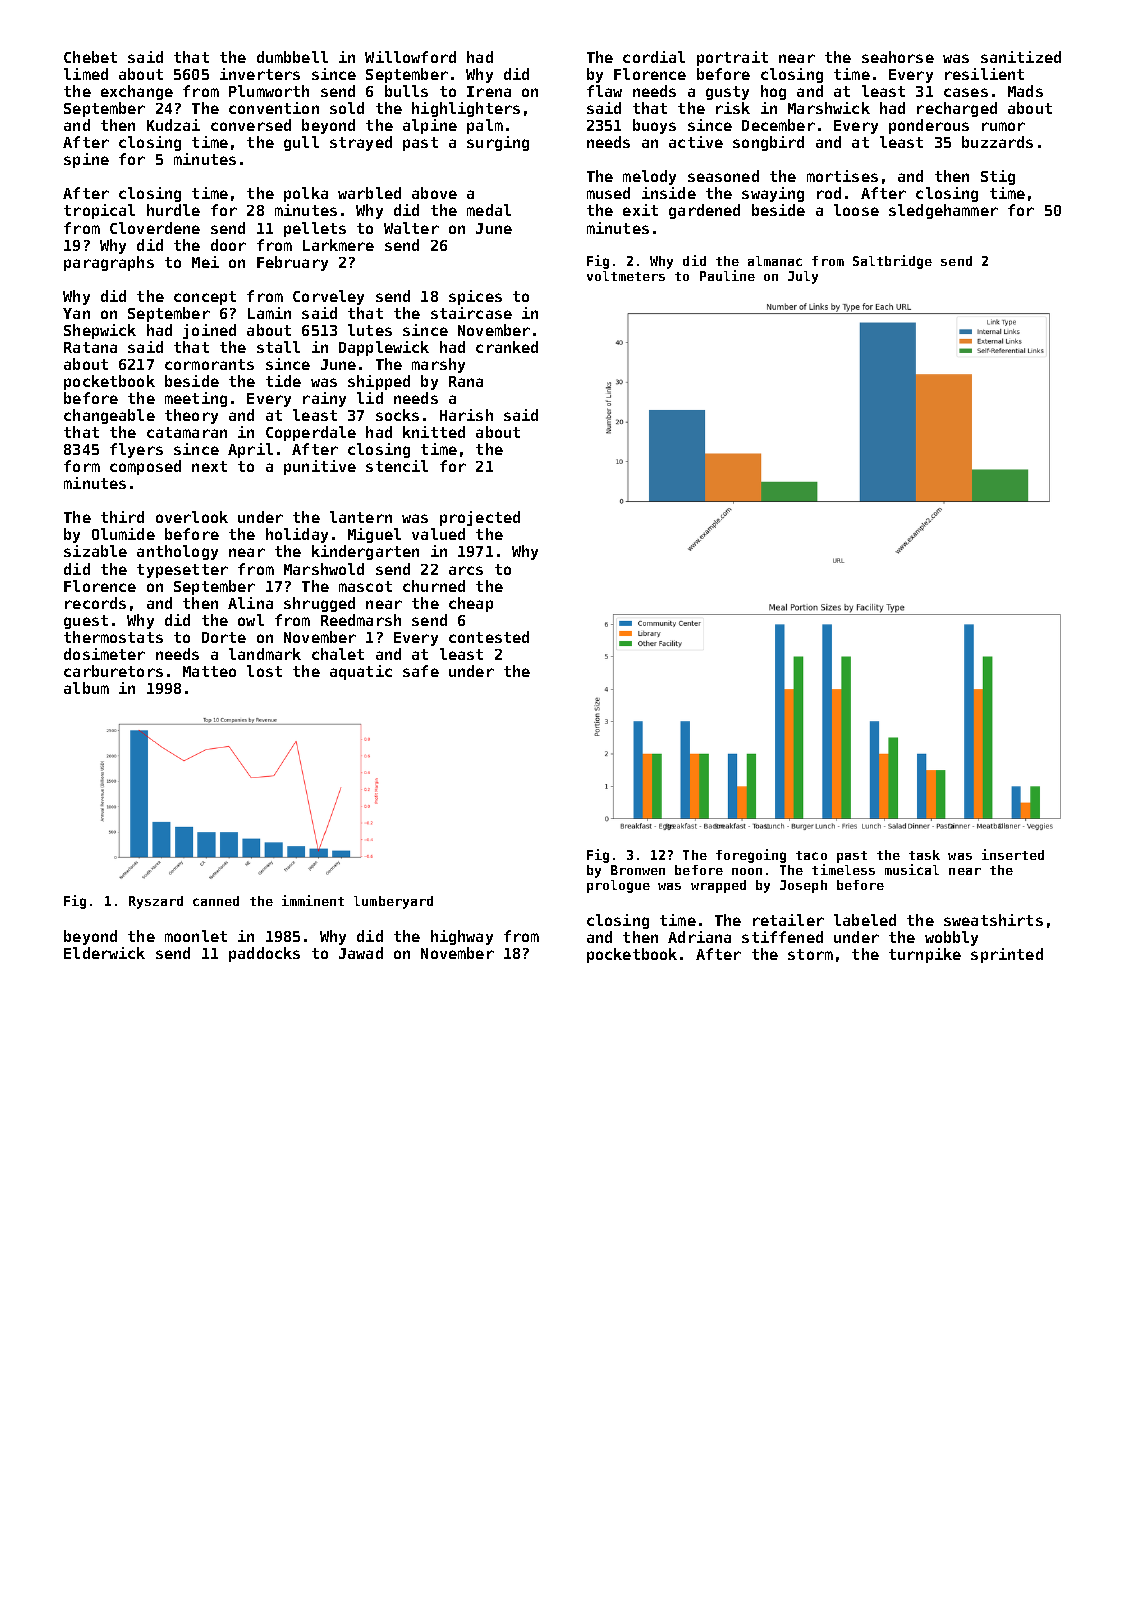 This page has width=1132, height=1602. What do you see at coordinates (892, 262) in the page?
I see `Saltbridge` at bounding box center [892, 262].
